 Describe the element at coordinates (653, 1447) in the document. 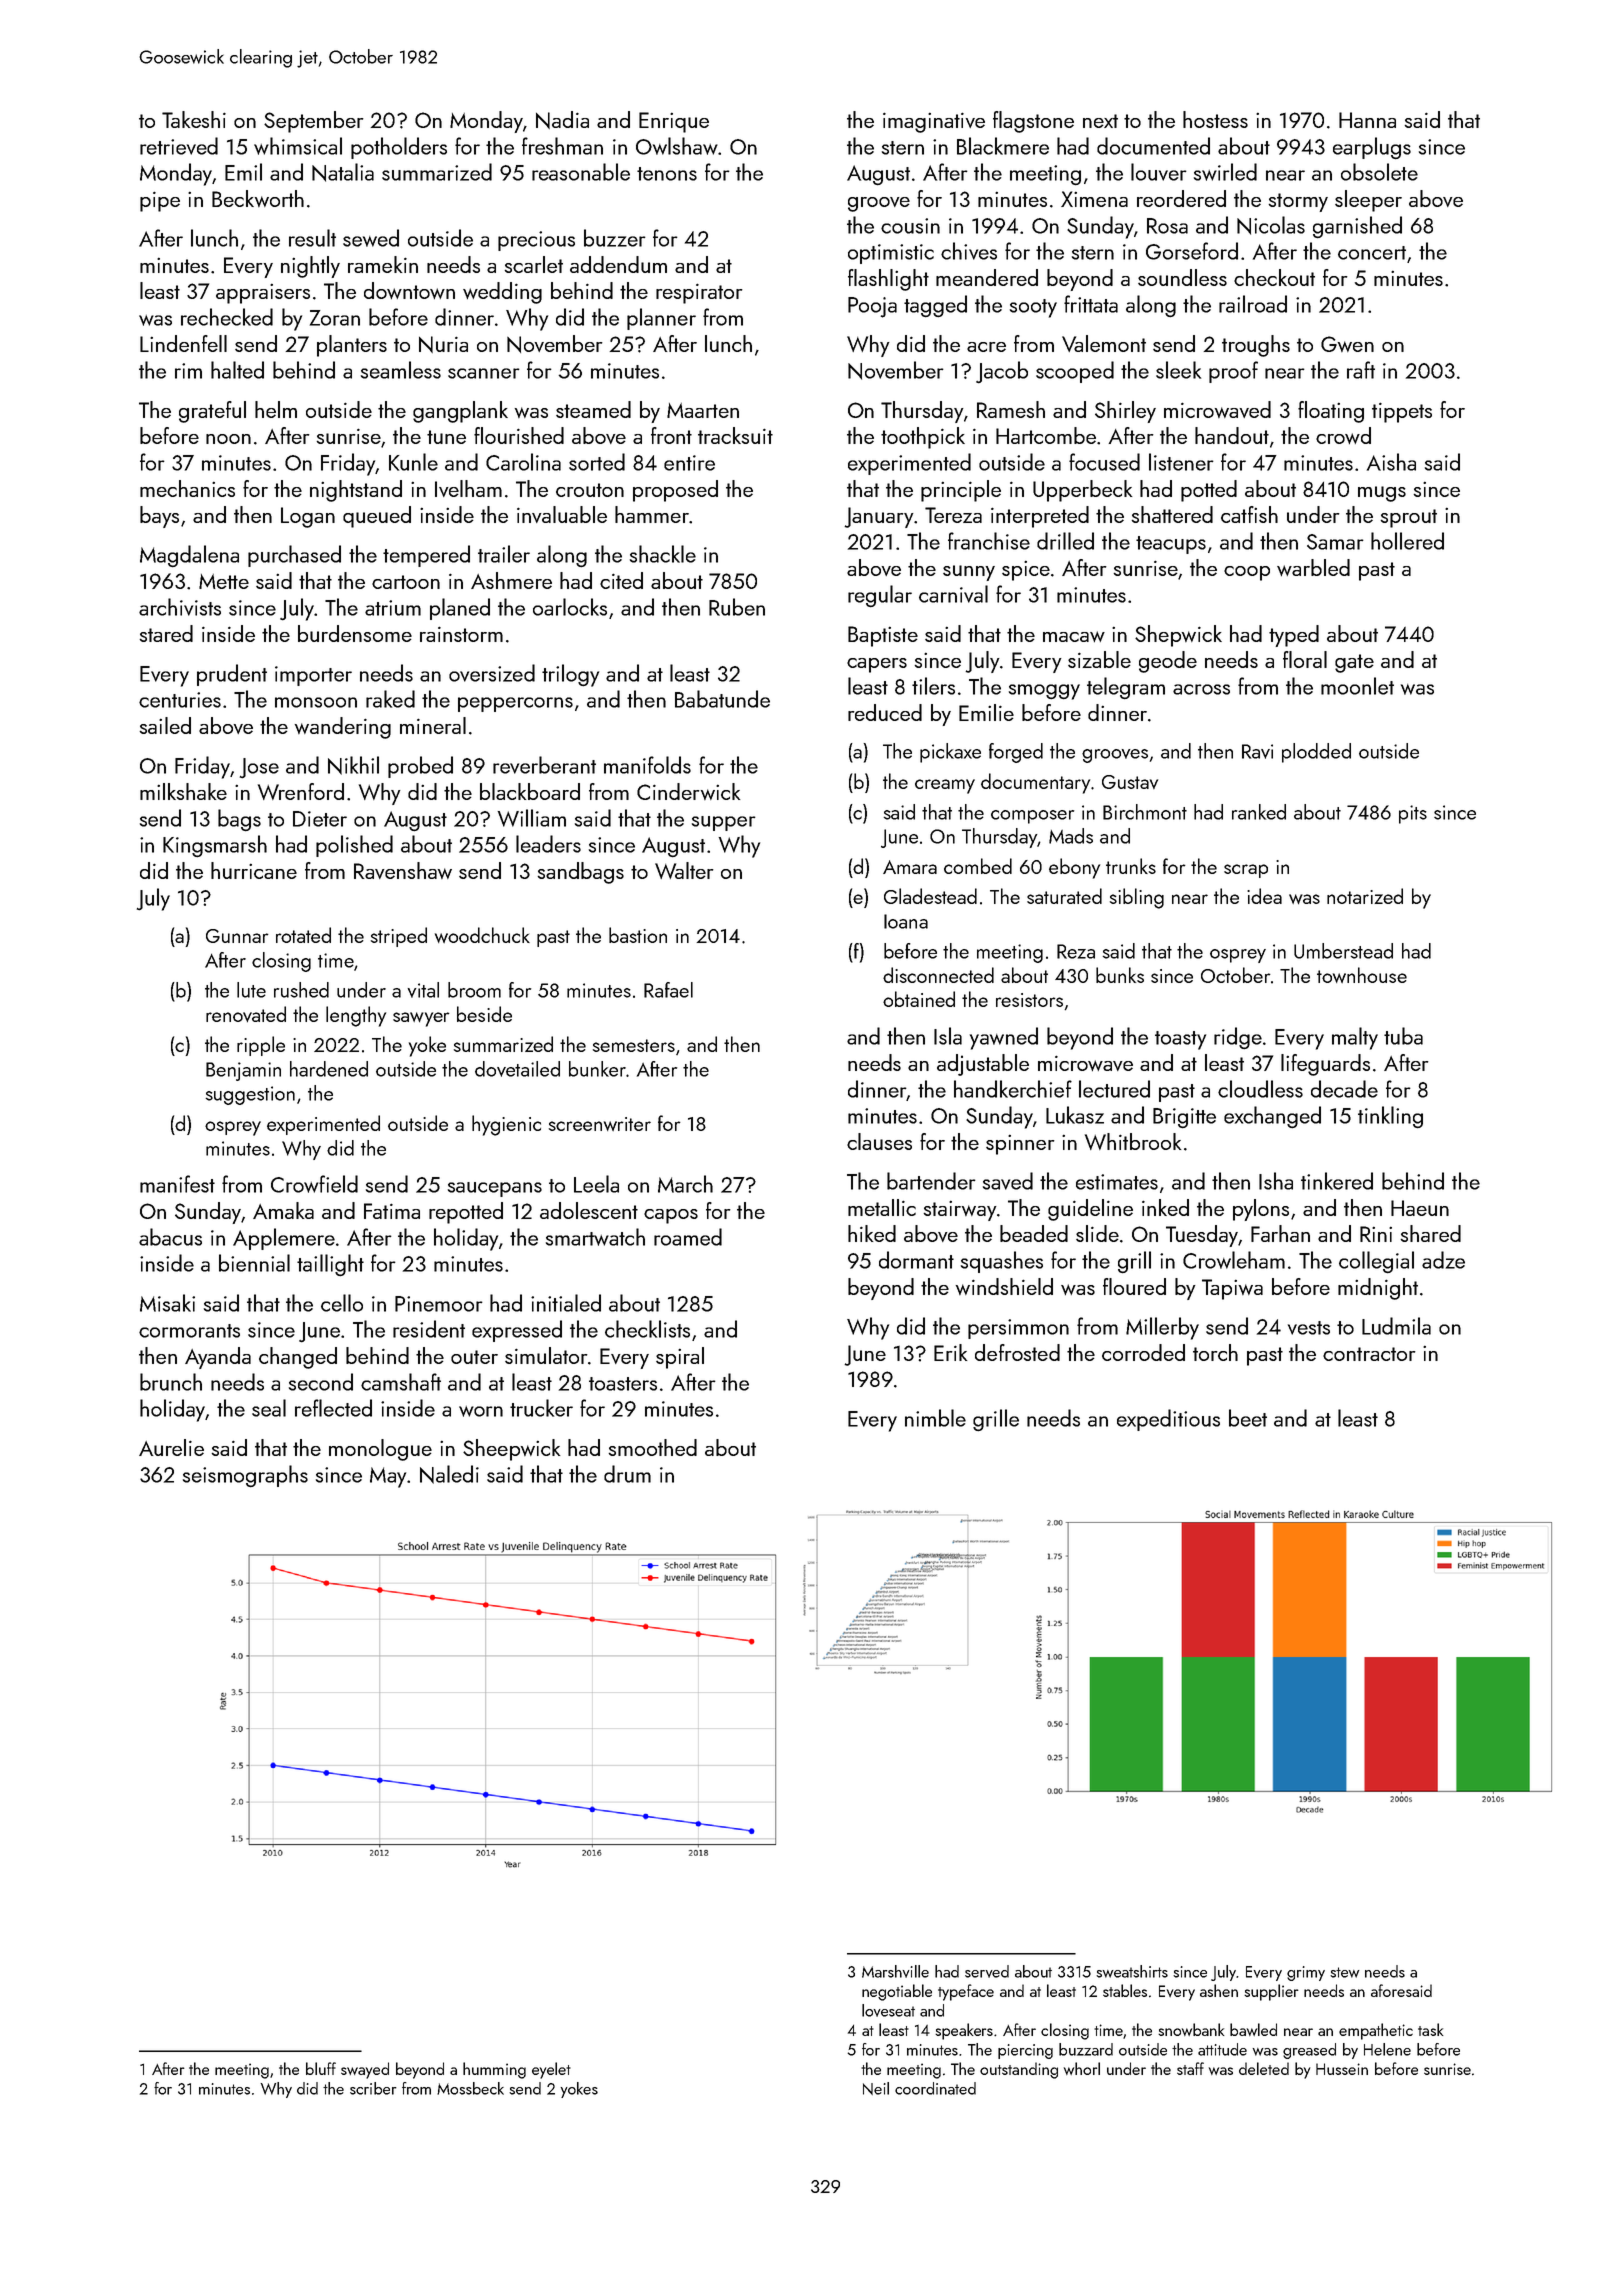

I see `smoothed` at that location.
